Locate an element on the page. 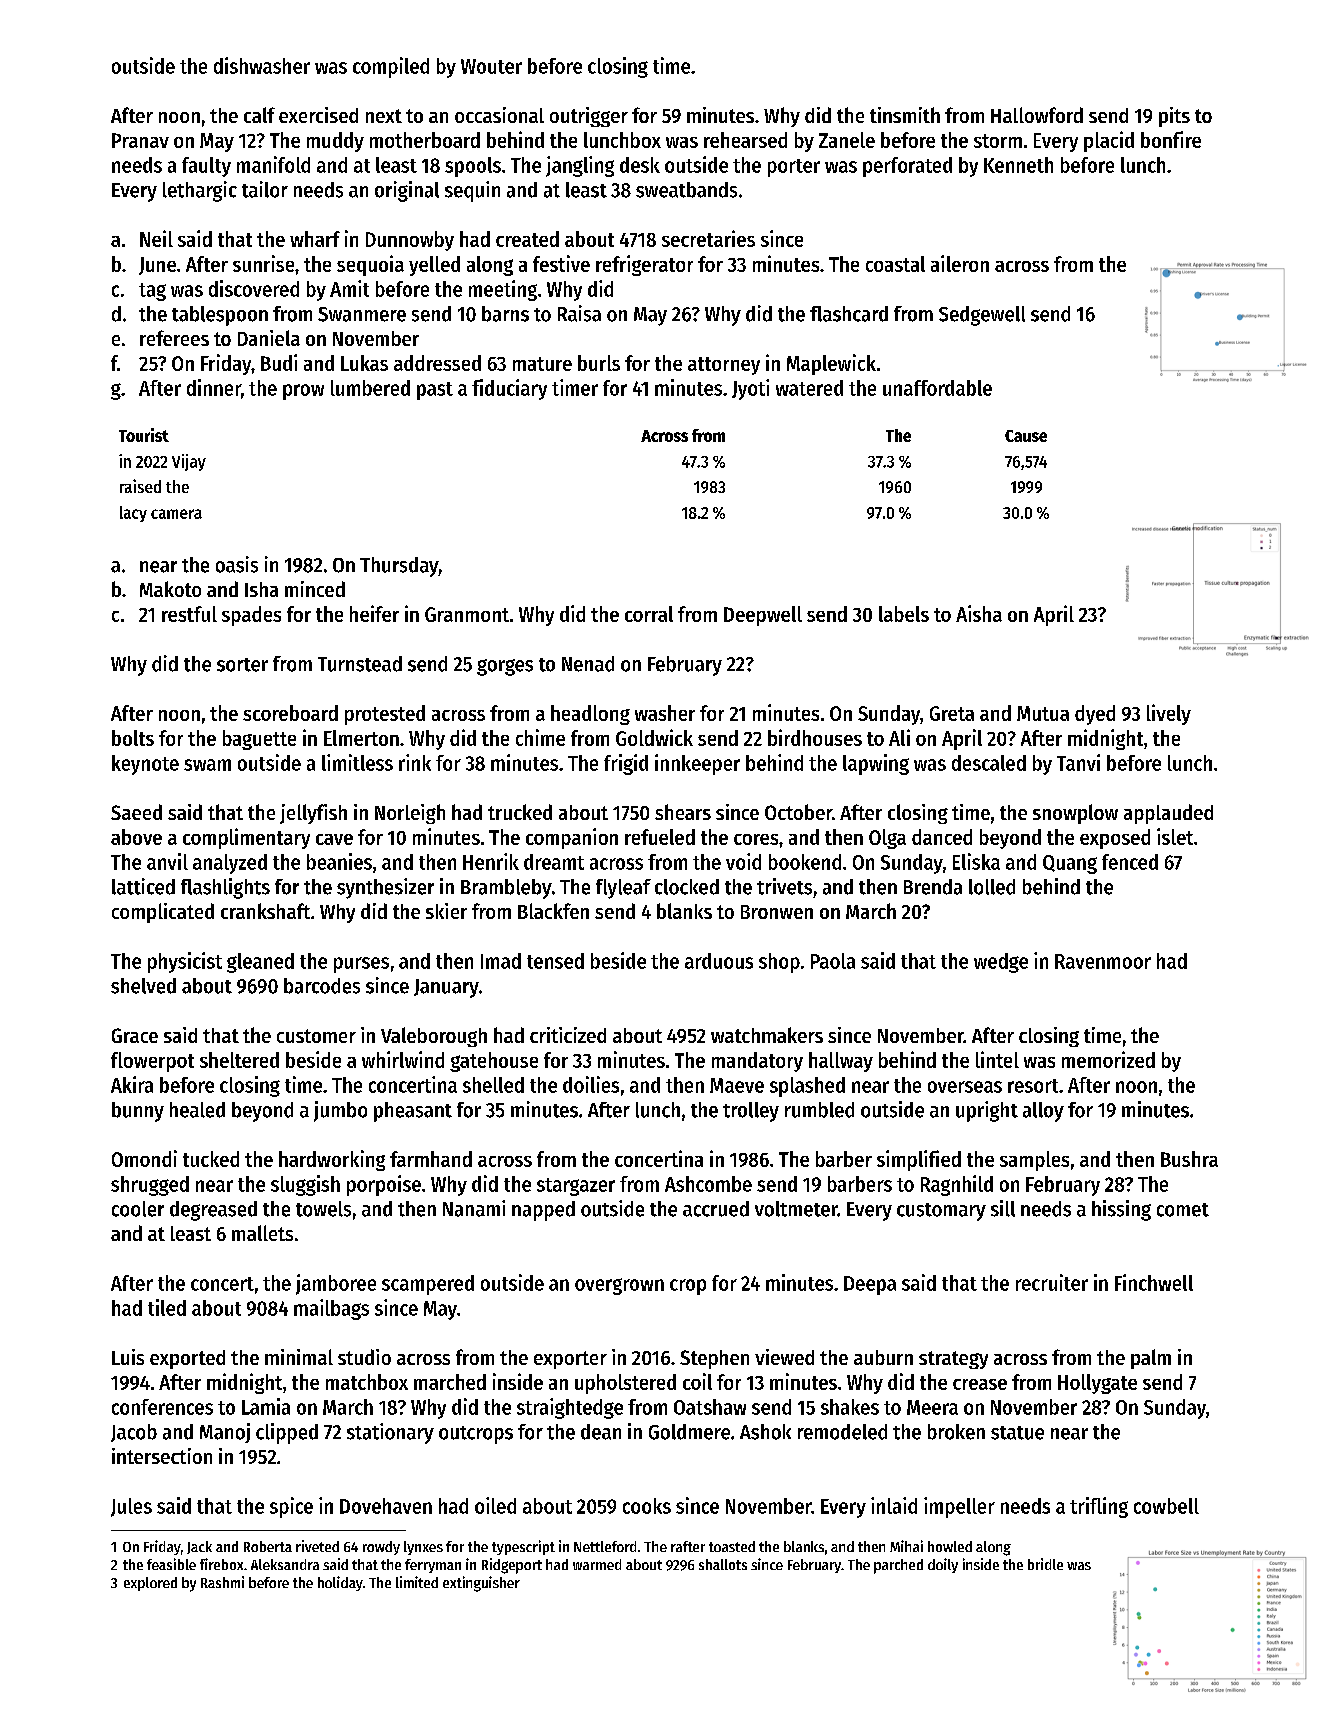 This image has height=1721, width=1330. Deepwell is located at coordinates (763, 616).
